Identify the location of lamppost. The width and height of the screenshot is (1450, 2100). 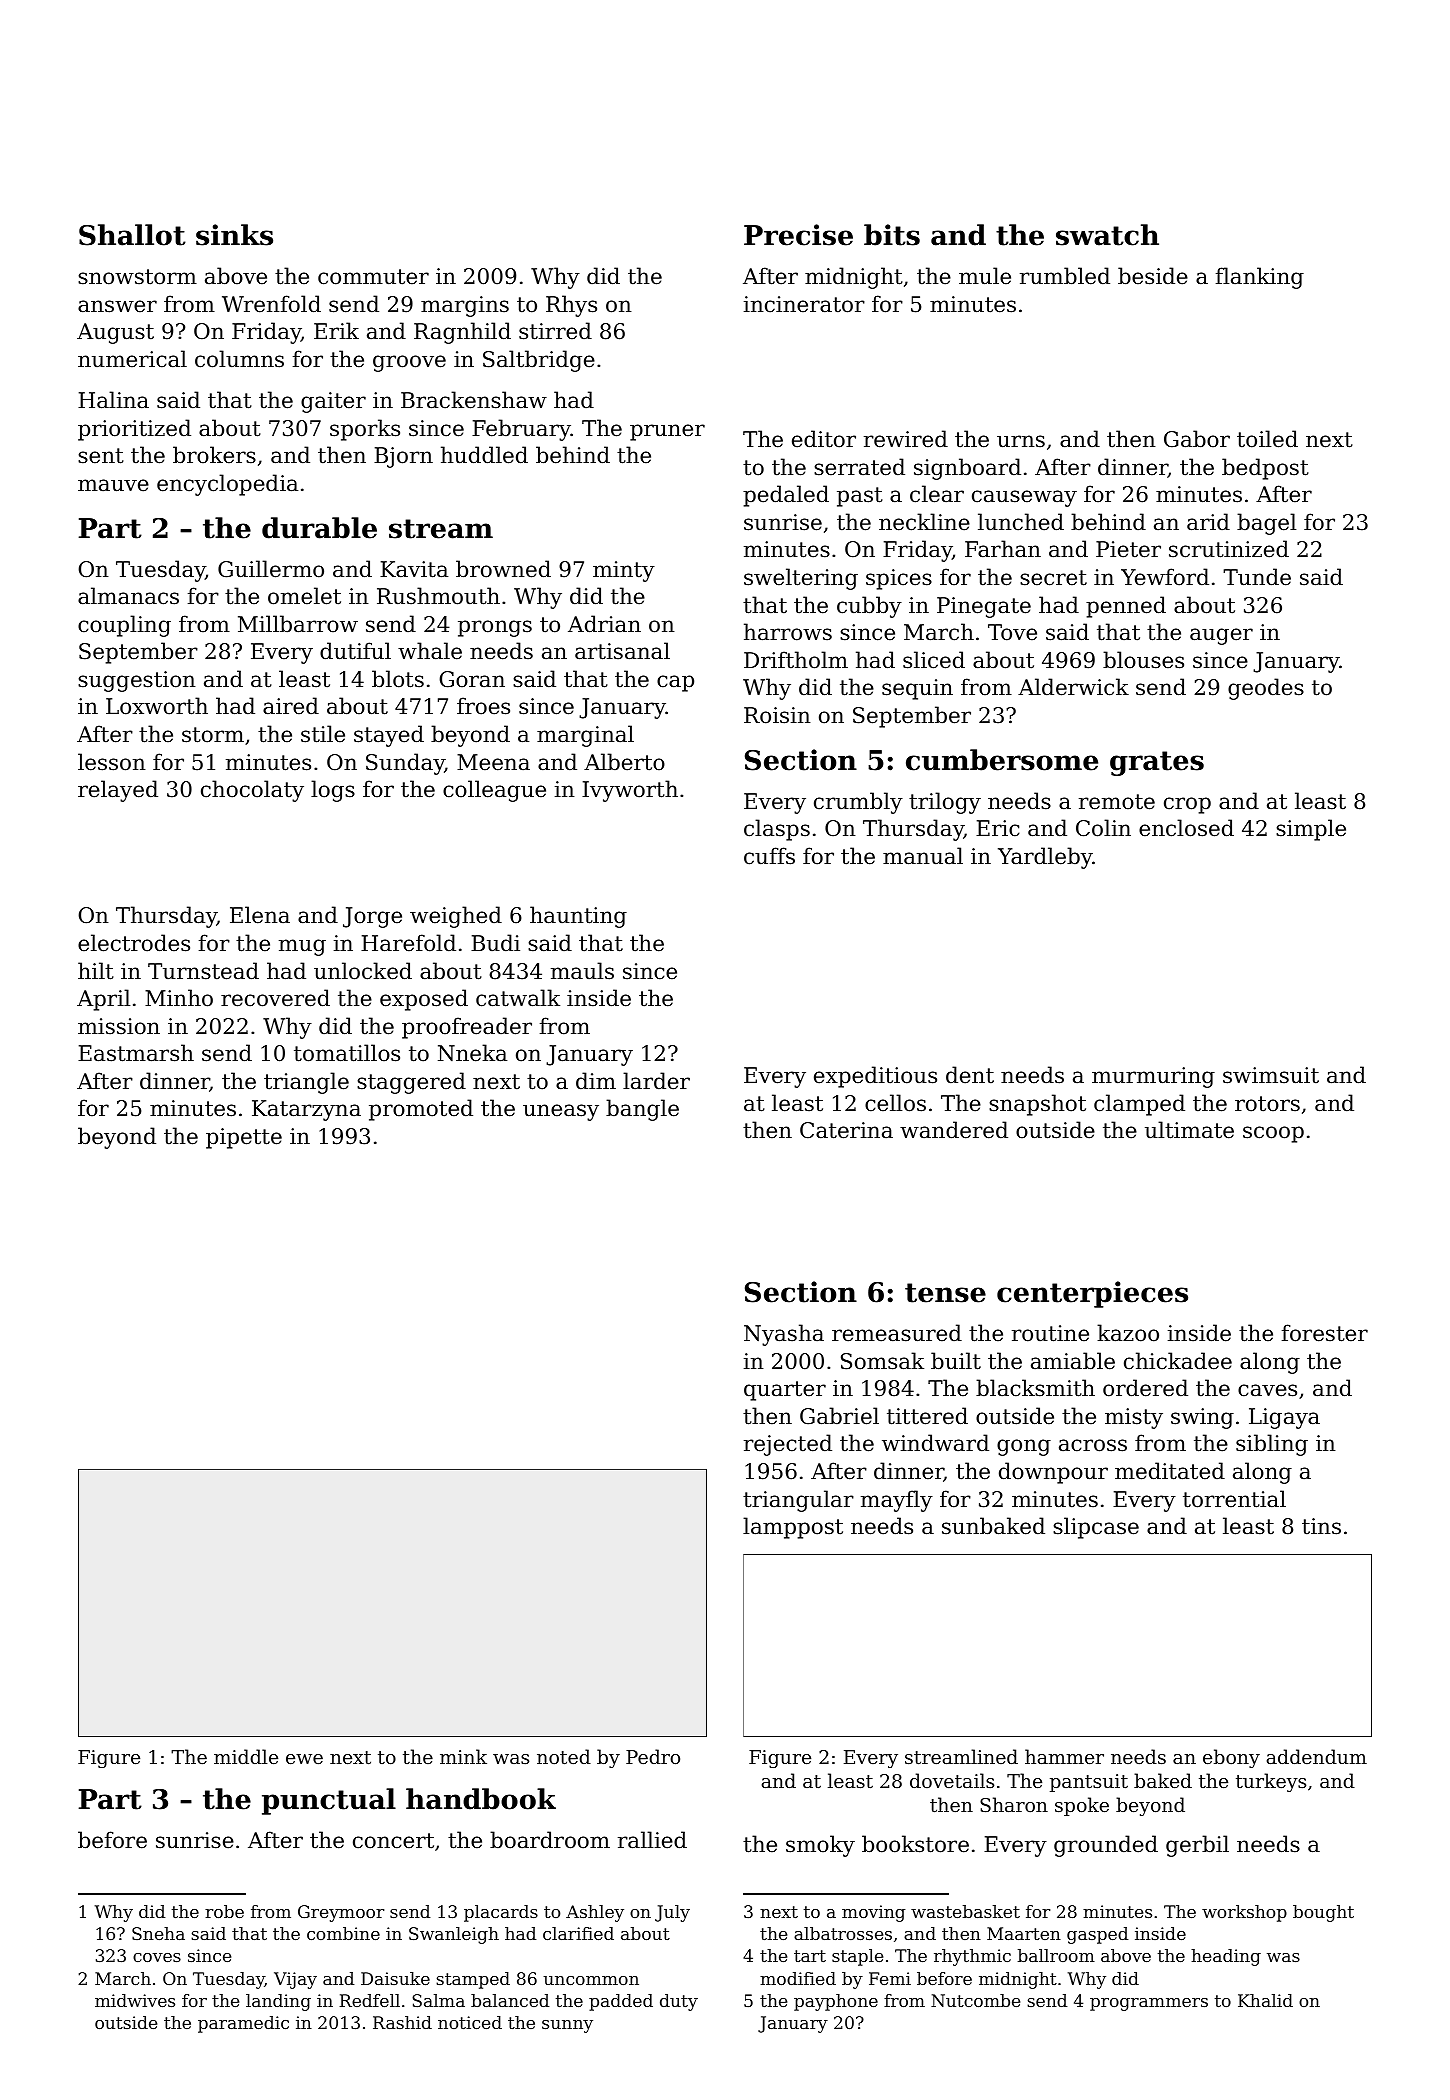
(793, 1528).
